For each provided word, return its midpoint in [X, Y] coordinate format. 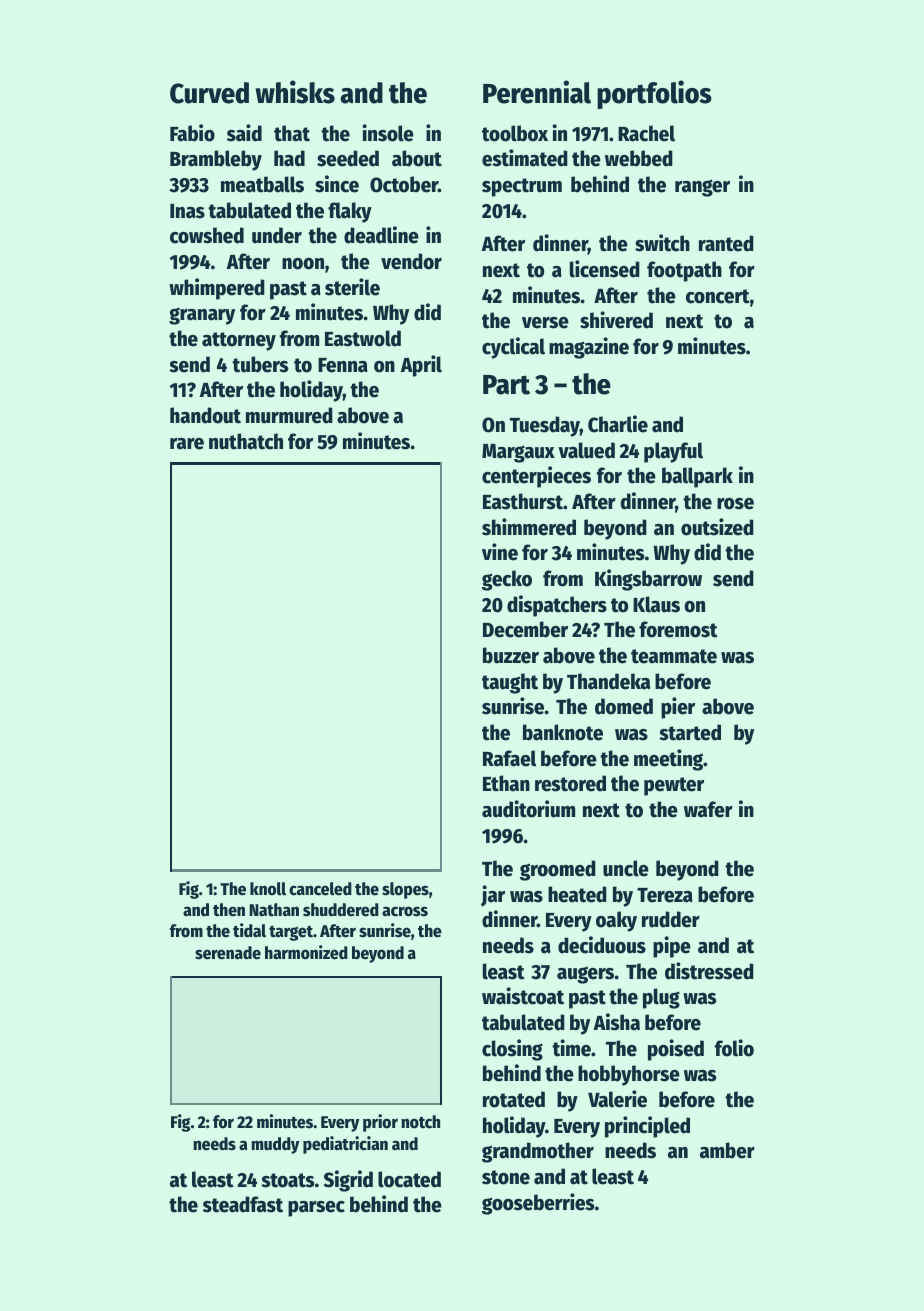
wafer [708, 809]
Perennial [537, 92]
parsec [316, 1209]
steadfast [243, 1204]
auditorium [528, 809]
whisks [295, 92]
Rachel [646, 133]
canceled [320, 889]
